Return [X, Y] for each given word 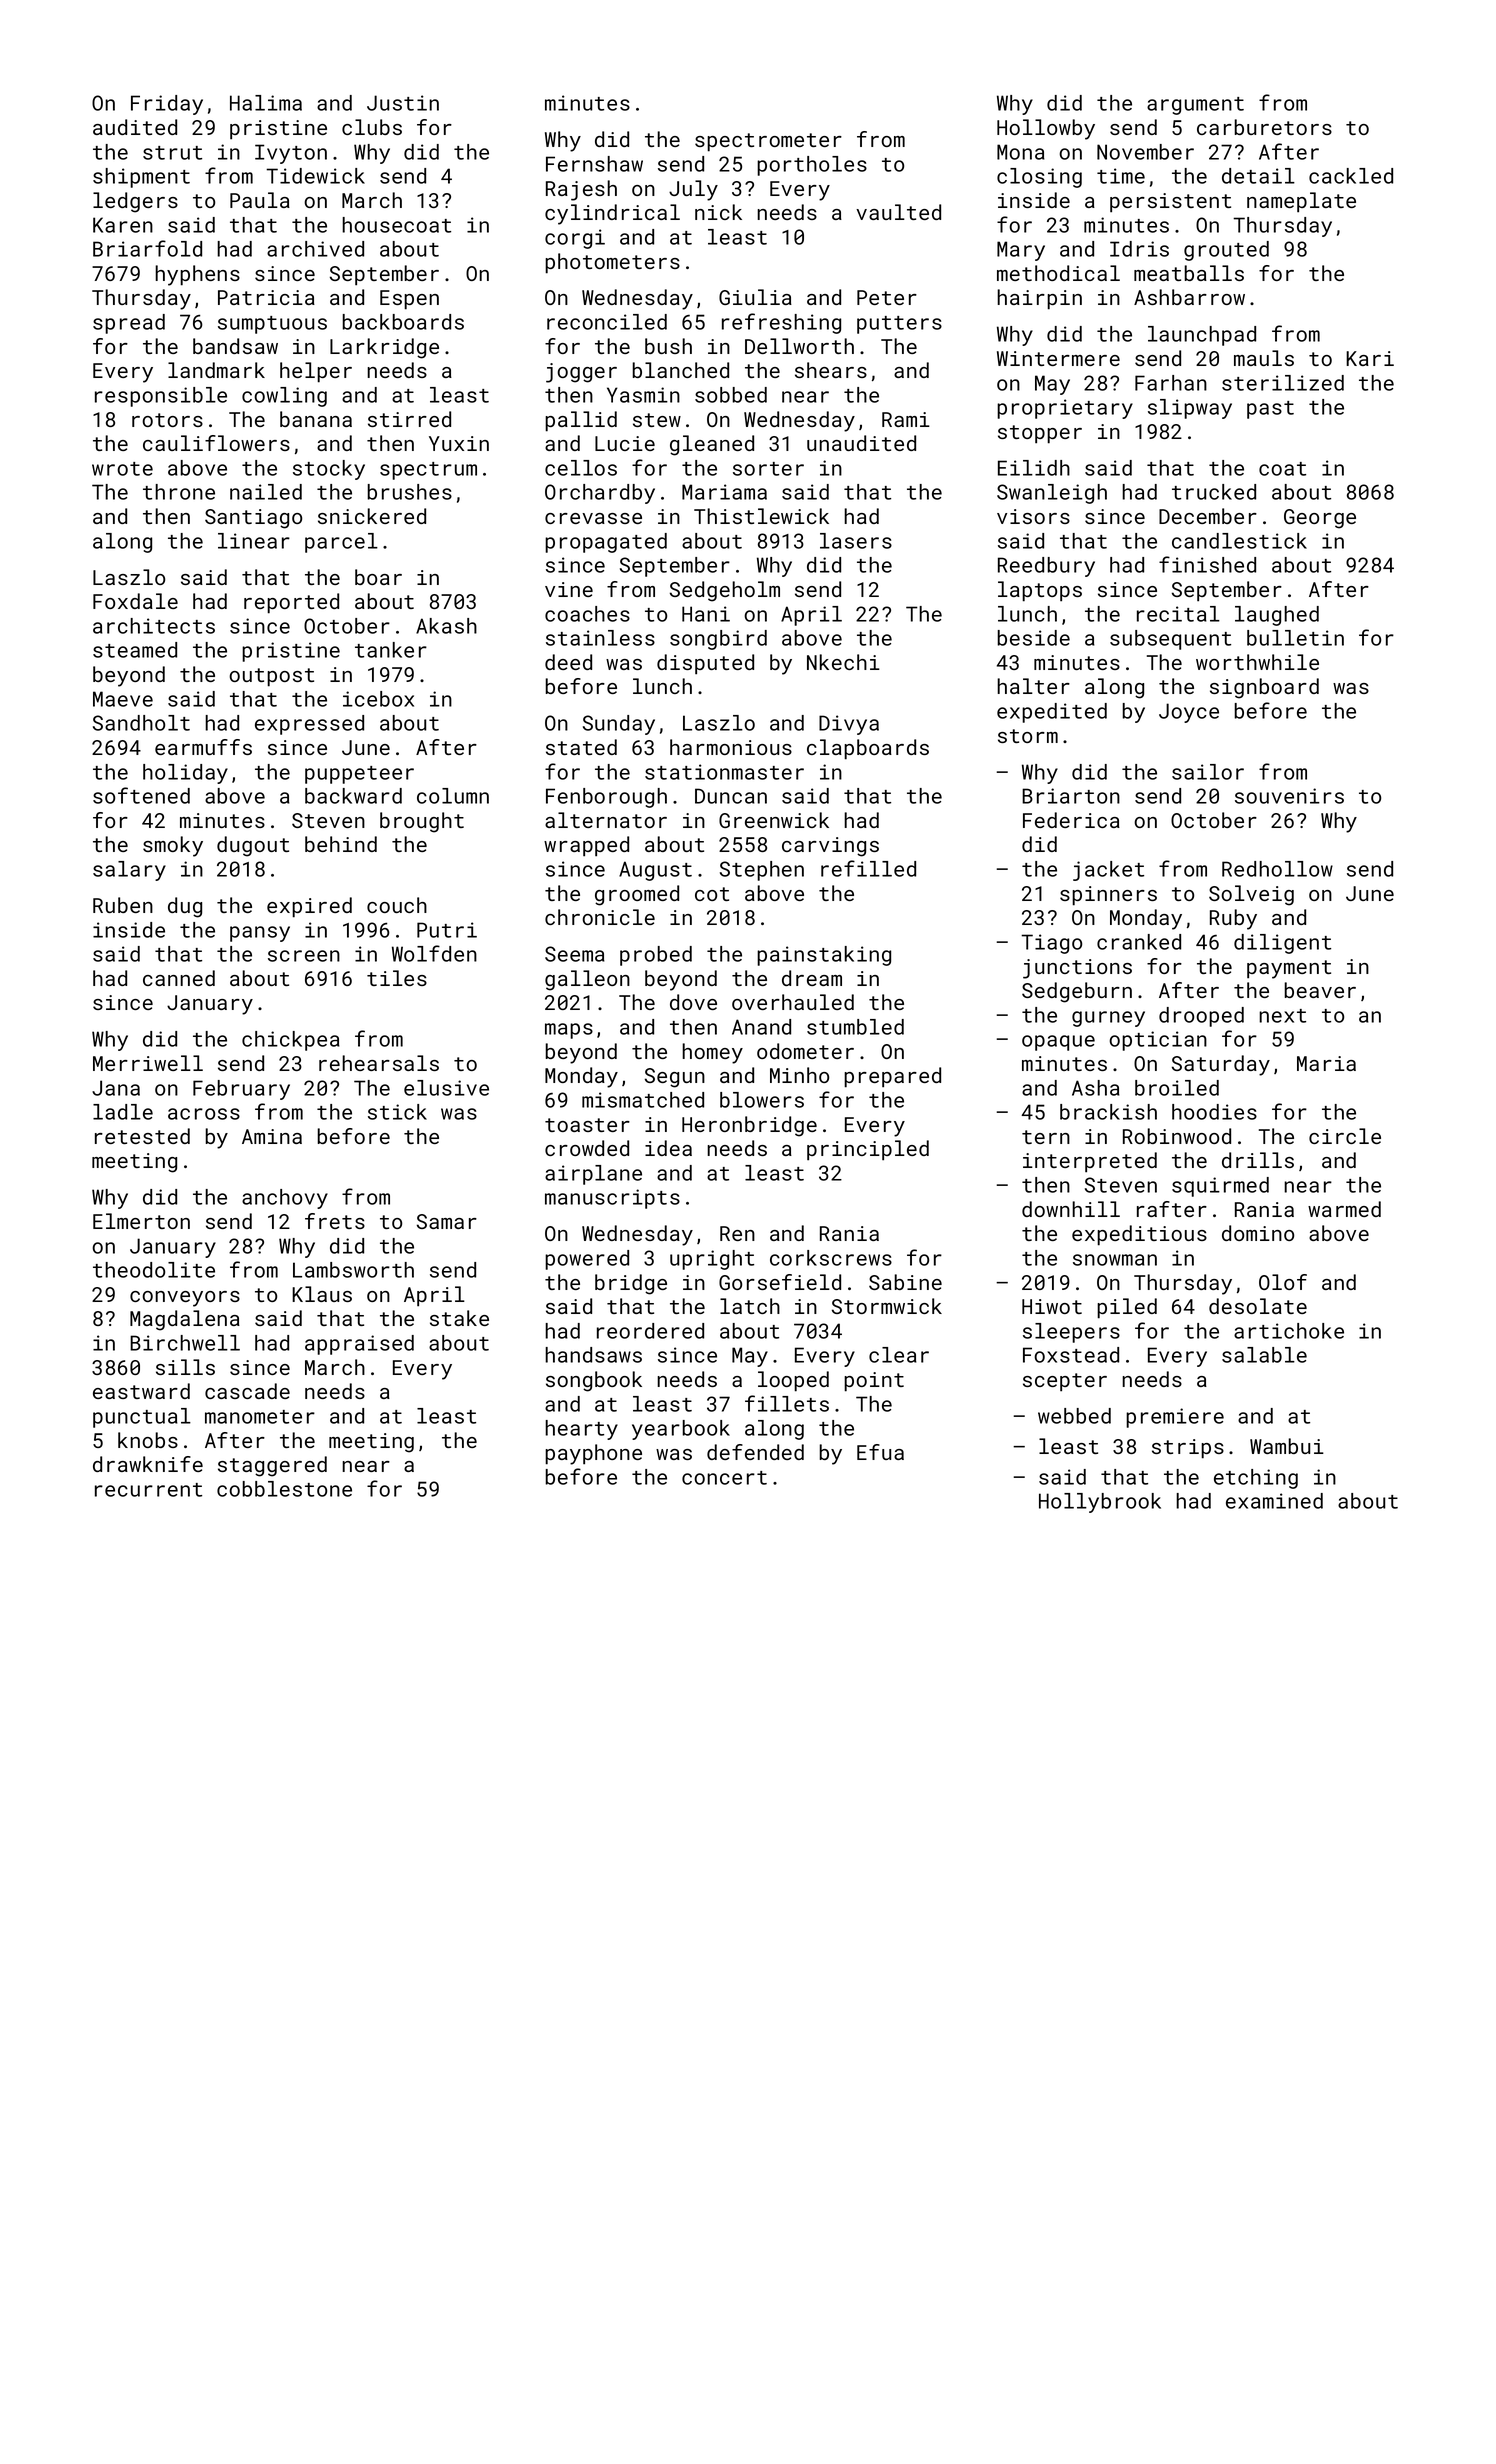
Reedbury [1046, 567]
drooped [1201, 1017]
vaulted [898, 212]
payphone [593, 1454]
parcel [341, 543]
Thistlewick [761, 516]
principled [868, 1150]
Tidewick [315, 176]
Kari [1370, 358]
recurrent [148, 1490]
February [241, 1090]
